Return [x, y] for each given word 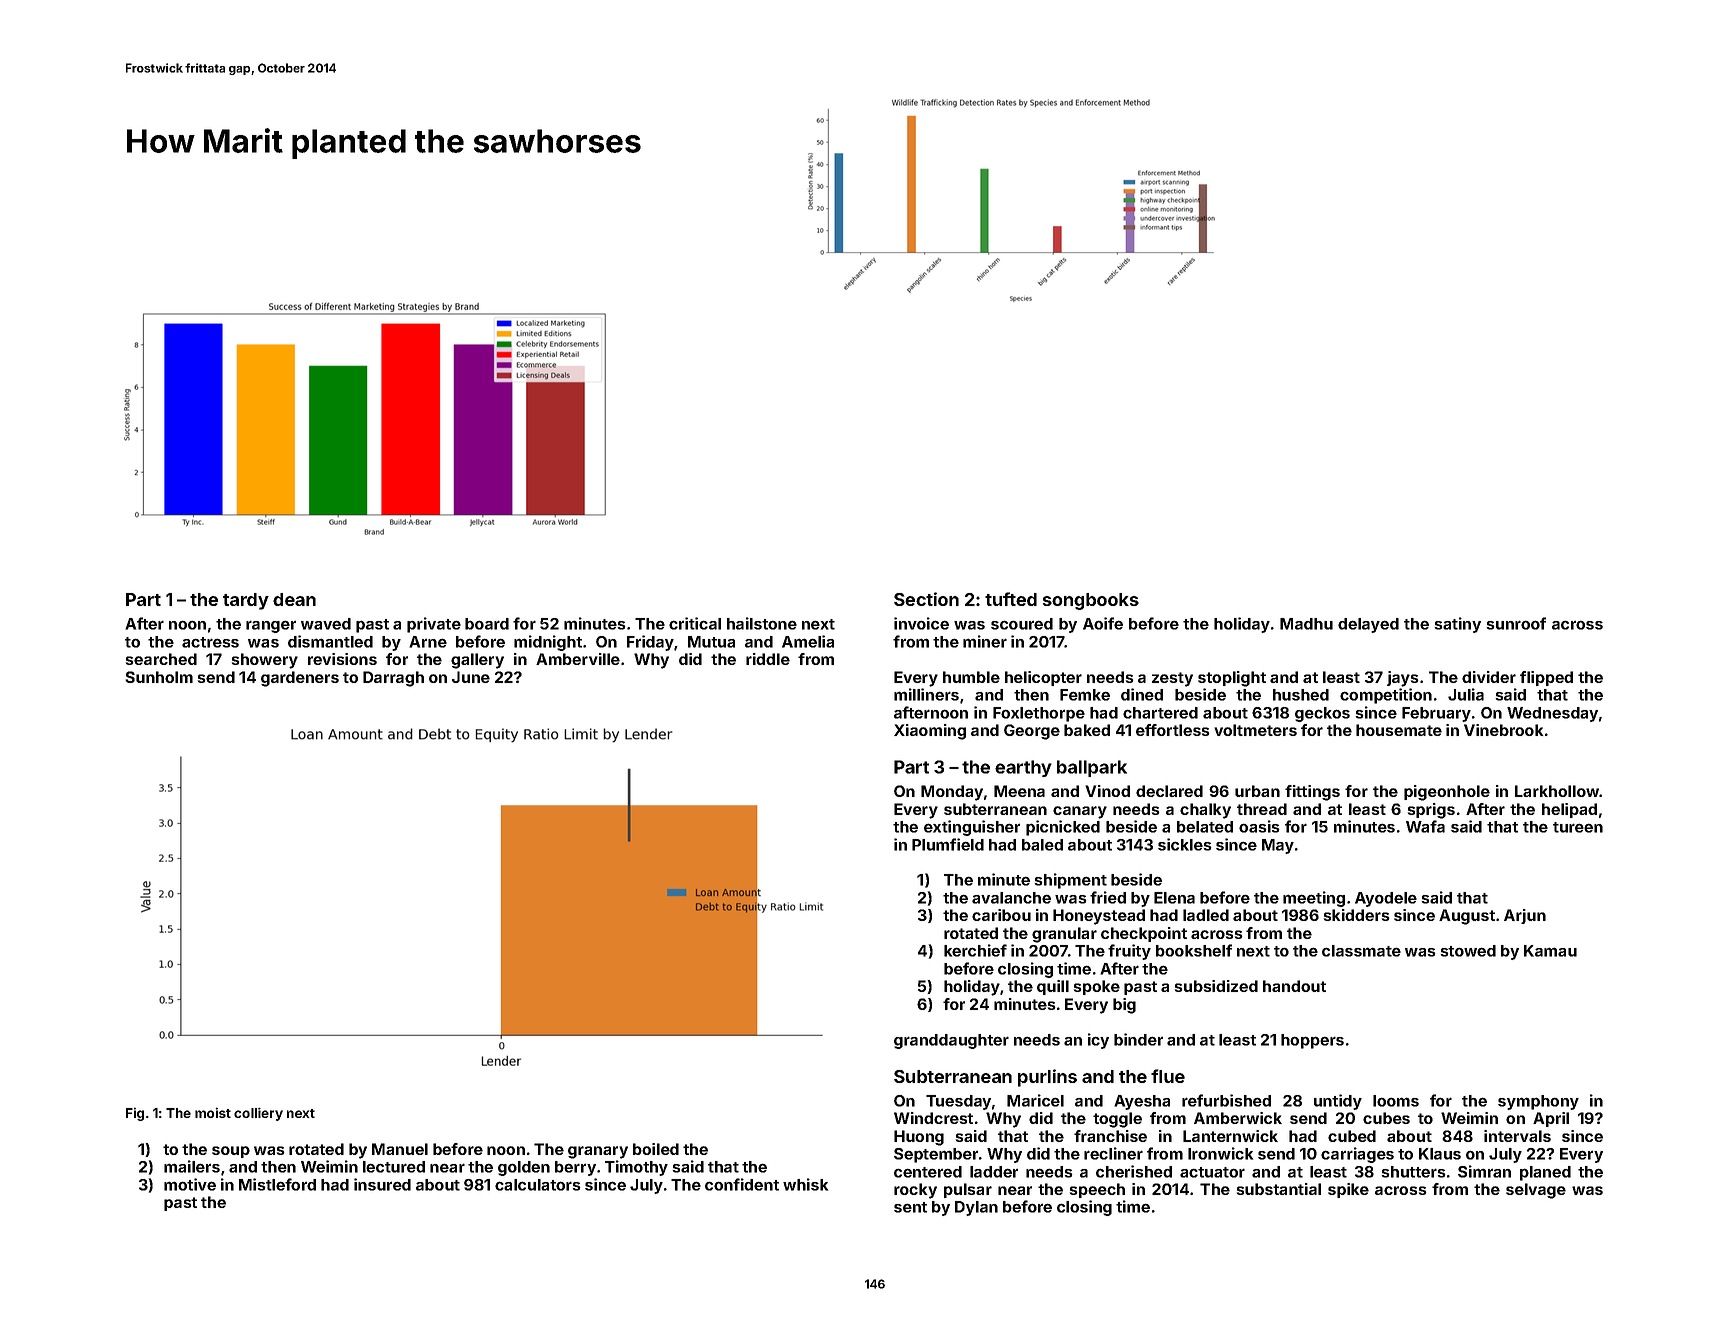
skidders [1357, 915]
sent [910, 1207]
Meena [1019, 791]
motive [190, 1184]
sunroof [1516, 623]
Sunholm [159, 677]
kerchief [975, 950]
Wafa [1425, 826]
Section [926, 599]
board [487, 624]
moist [213, 1113]
